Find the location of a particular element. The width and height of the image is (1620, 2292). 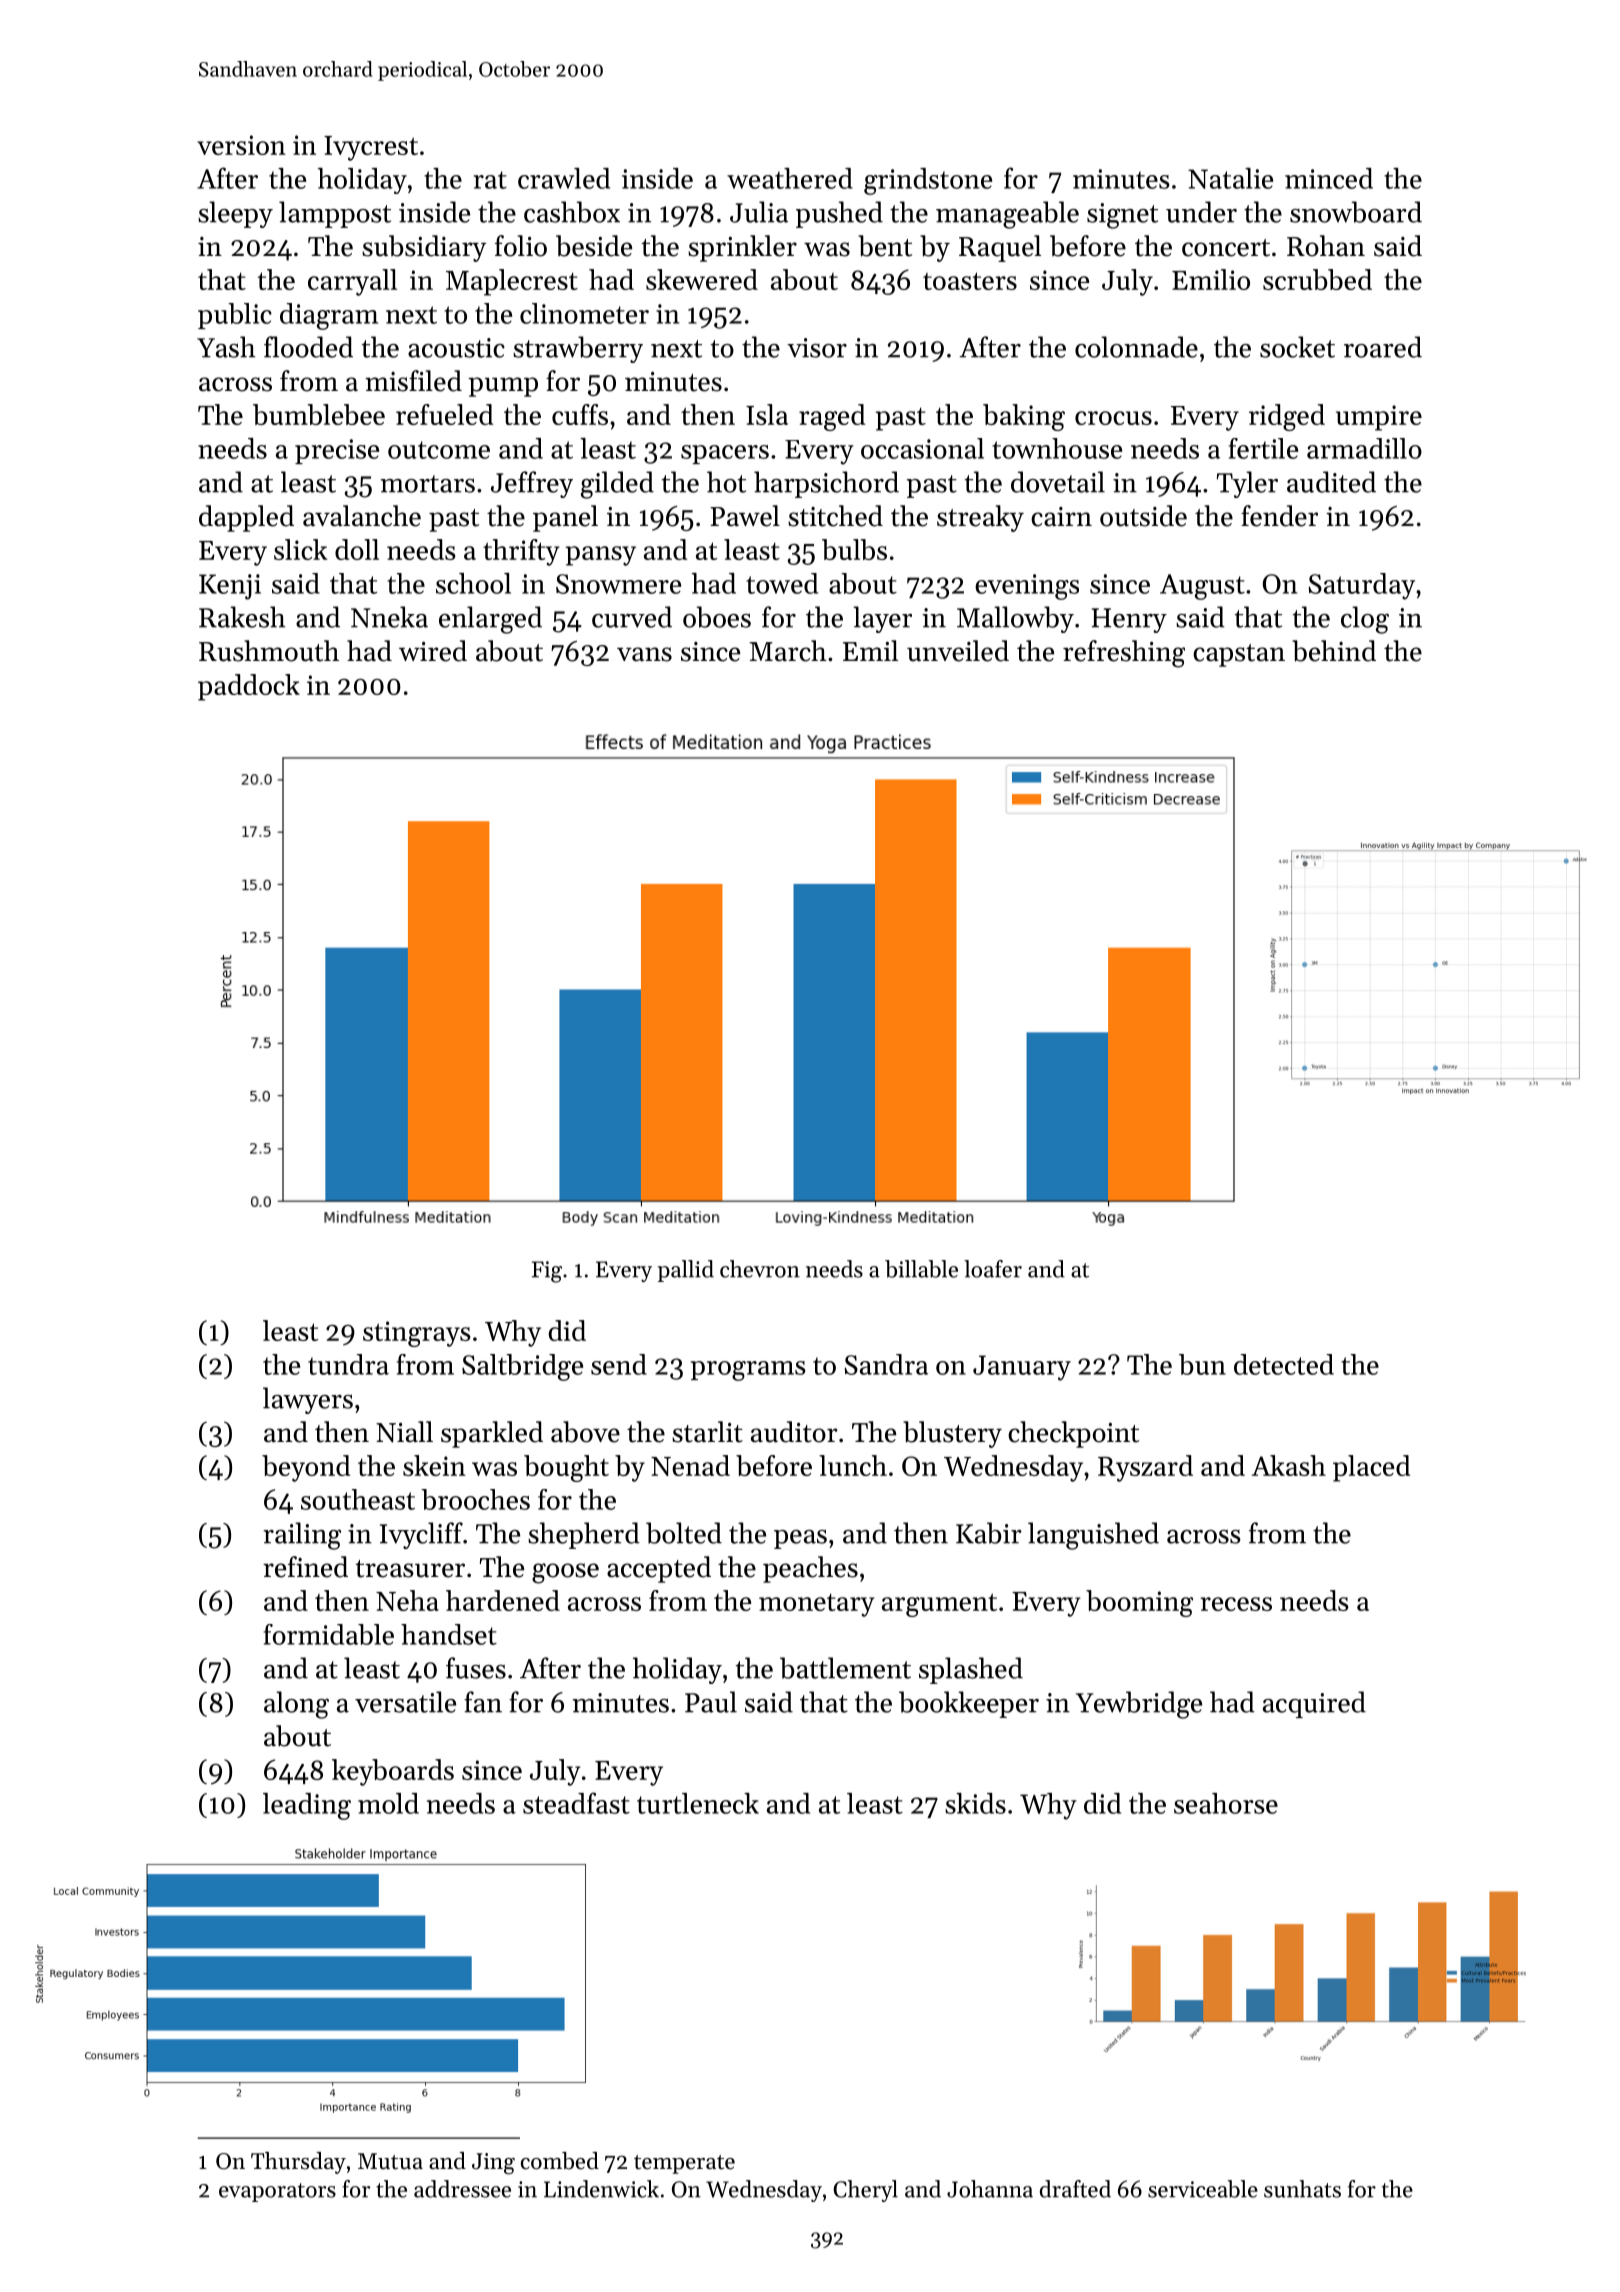

skewered is located at coordinates (702, 279).
